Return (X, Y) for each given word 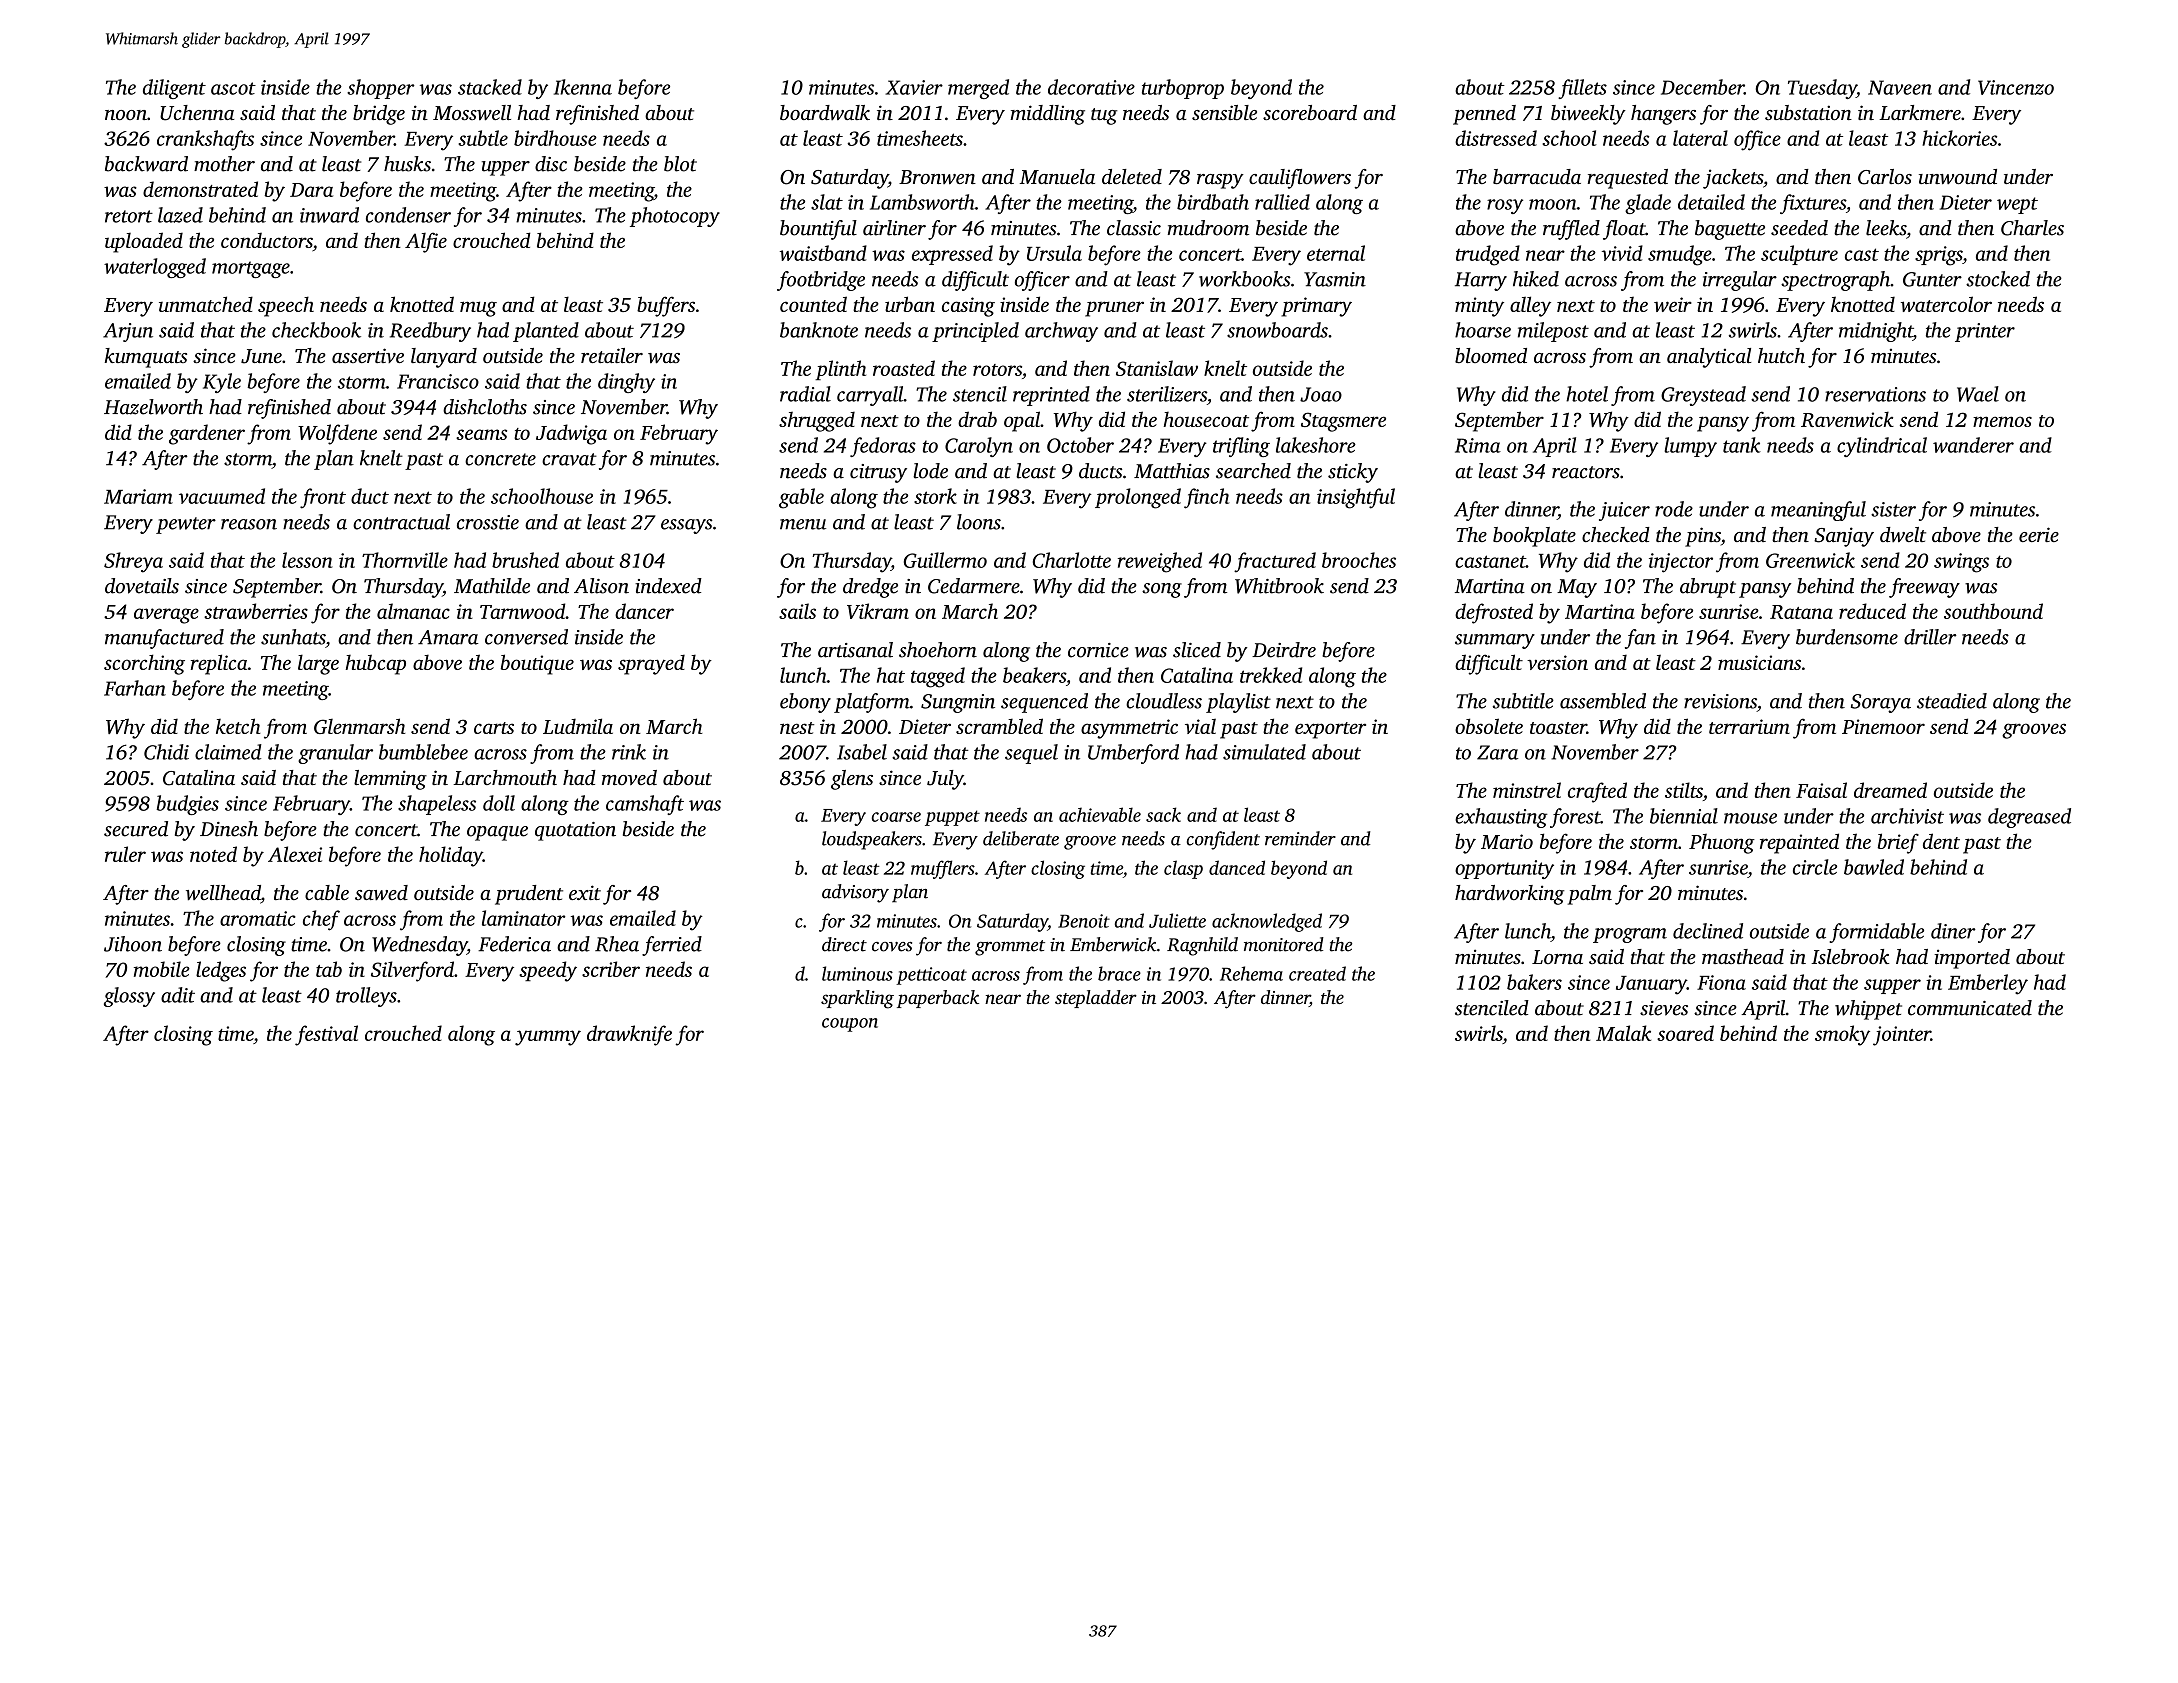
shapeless (437, 805)
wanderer (1973, 445)
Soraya (1881, 703)
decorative (1091, 87)
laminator (523, 918)
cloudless (1164, 701)
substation (1808, 112)
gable (801, 498)
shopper (381, 89)
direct (844, 944)
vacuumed (222, 496)
